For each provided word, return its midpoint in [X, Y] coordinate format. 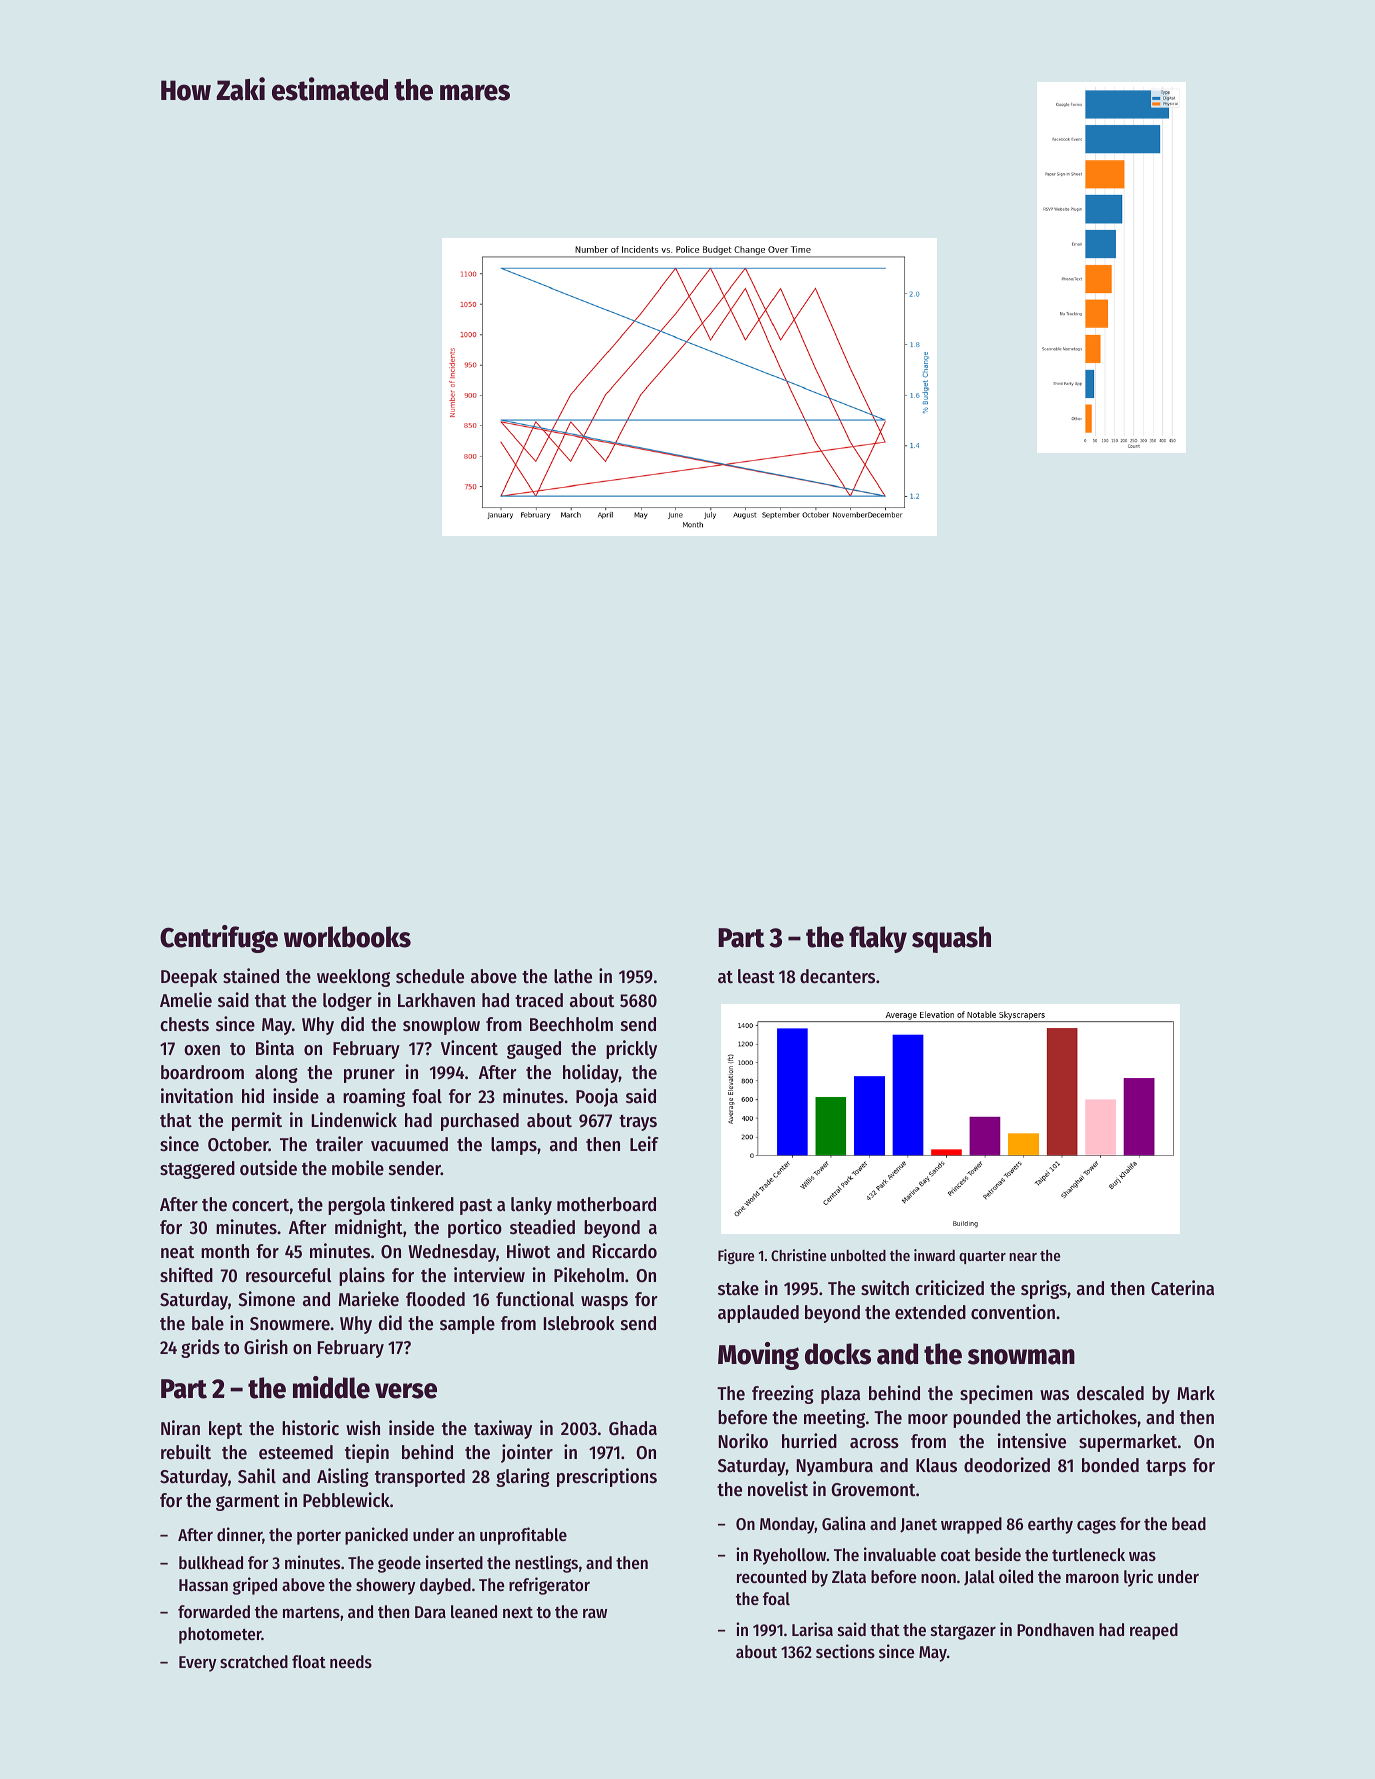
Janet [918, 1525]
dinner [240, 1535]
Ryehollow [790, 1556]
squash [951, 939]
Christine [798, 1255]
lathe [573, 976]
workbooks [347, 937]
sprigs [1044, 1289]
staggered [197, 1170]
